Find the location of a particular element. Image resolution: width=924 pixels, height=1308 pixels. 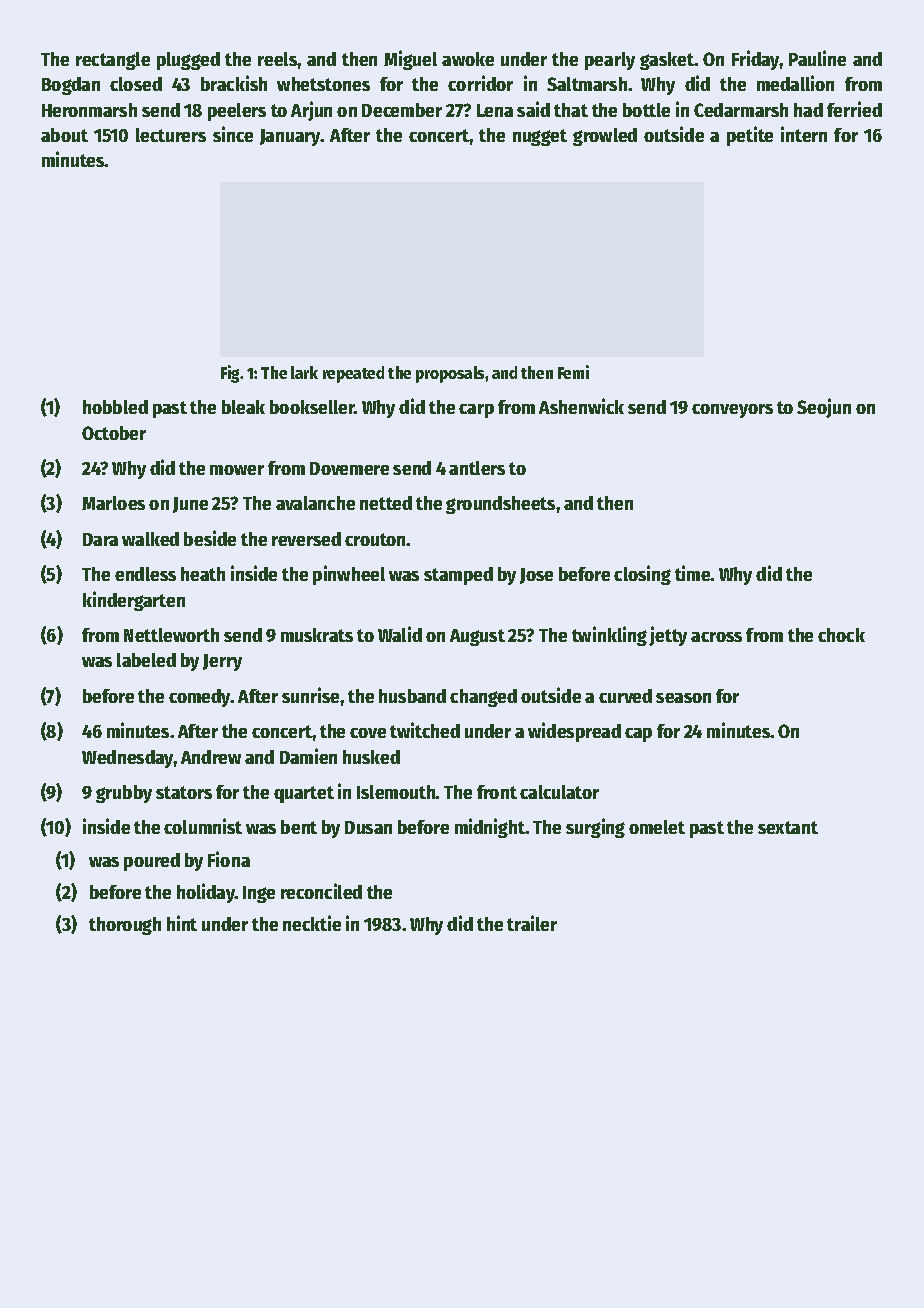

since is located at coordinates (233, 134).
